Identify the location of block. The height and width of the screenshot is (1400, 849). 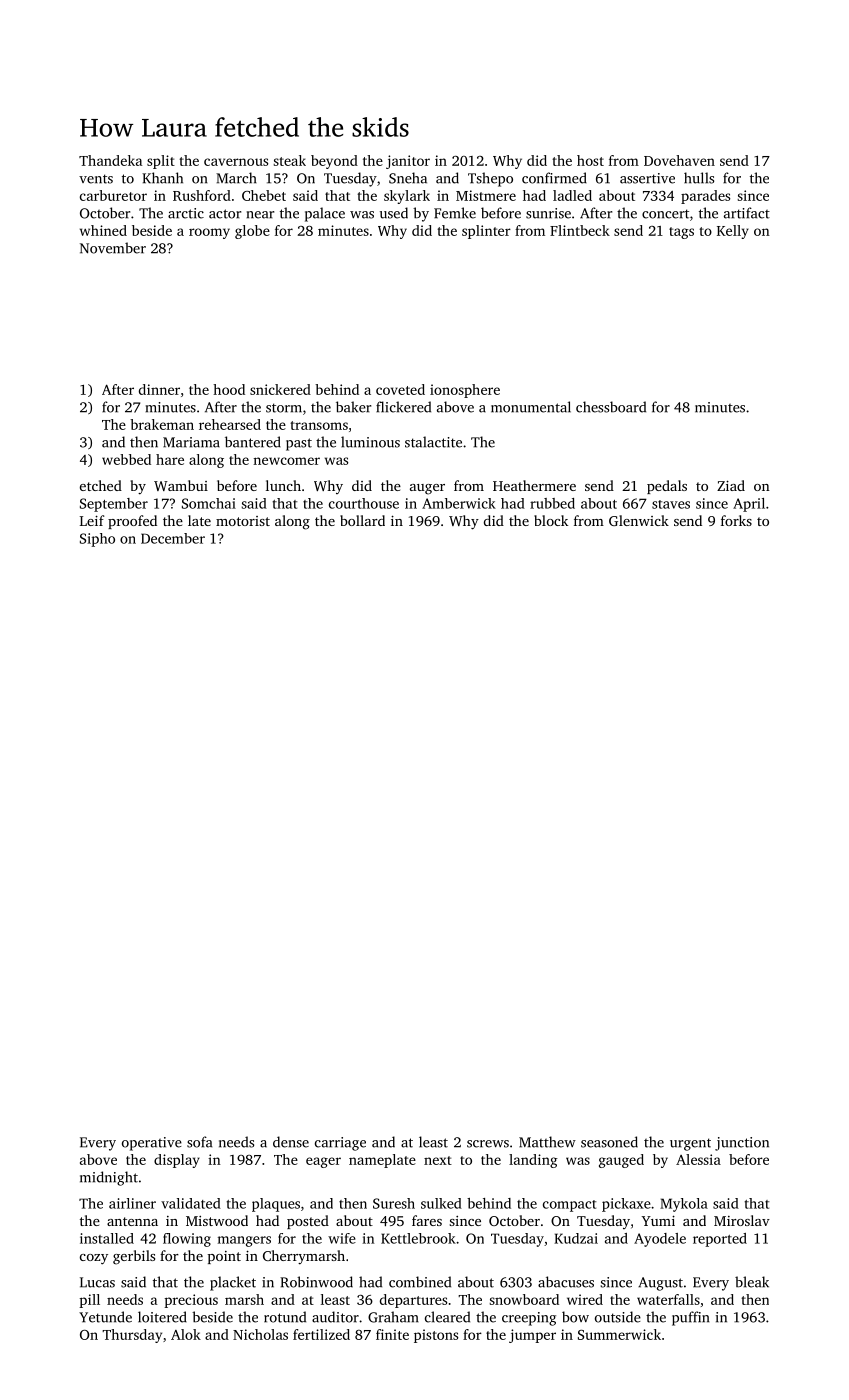
(551, 520).
